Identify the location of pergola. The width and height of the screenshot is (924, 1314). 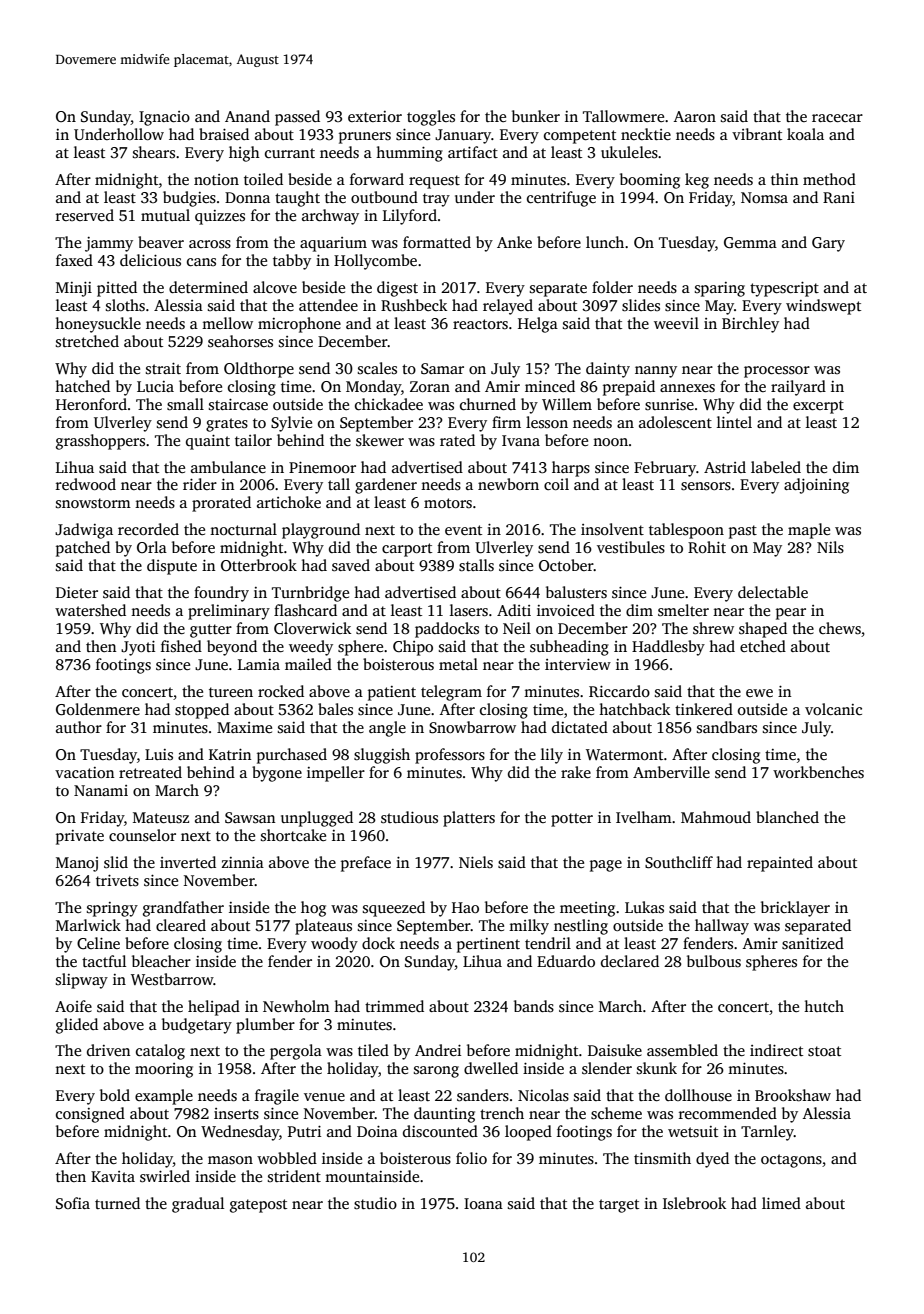
(296, 1052).
